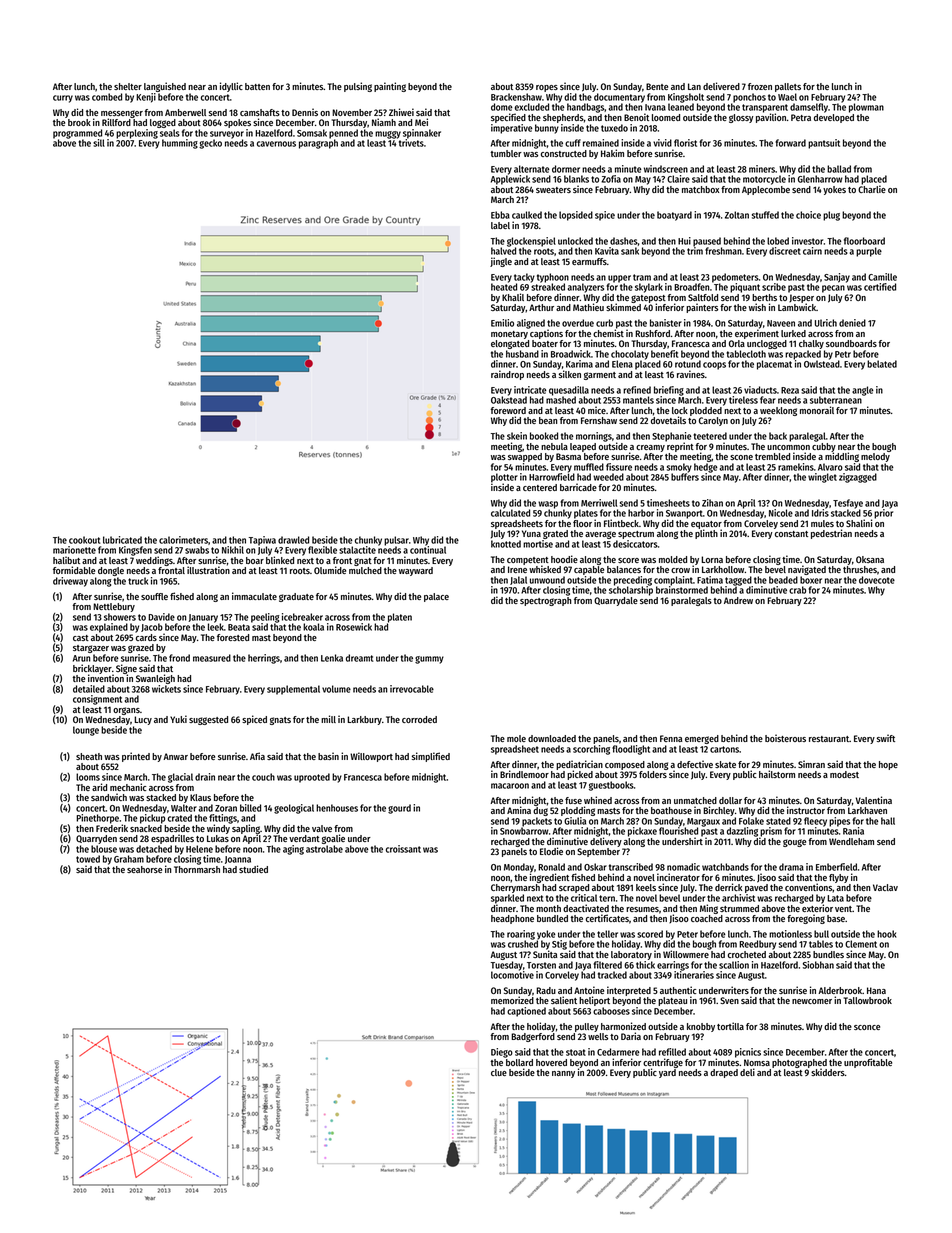  What do you see at coordinates (523, 944) in the screenshot?
I see `crushed` at bounding box center [523, 944].
